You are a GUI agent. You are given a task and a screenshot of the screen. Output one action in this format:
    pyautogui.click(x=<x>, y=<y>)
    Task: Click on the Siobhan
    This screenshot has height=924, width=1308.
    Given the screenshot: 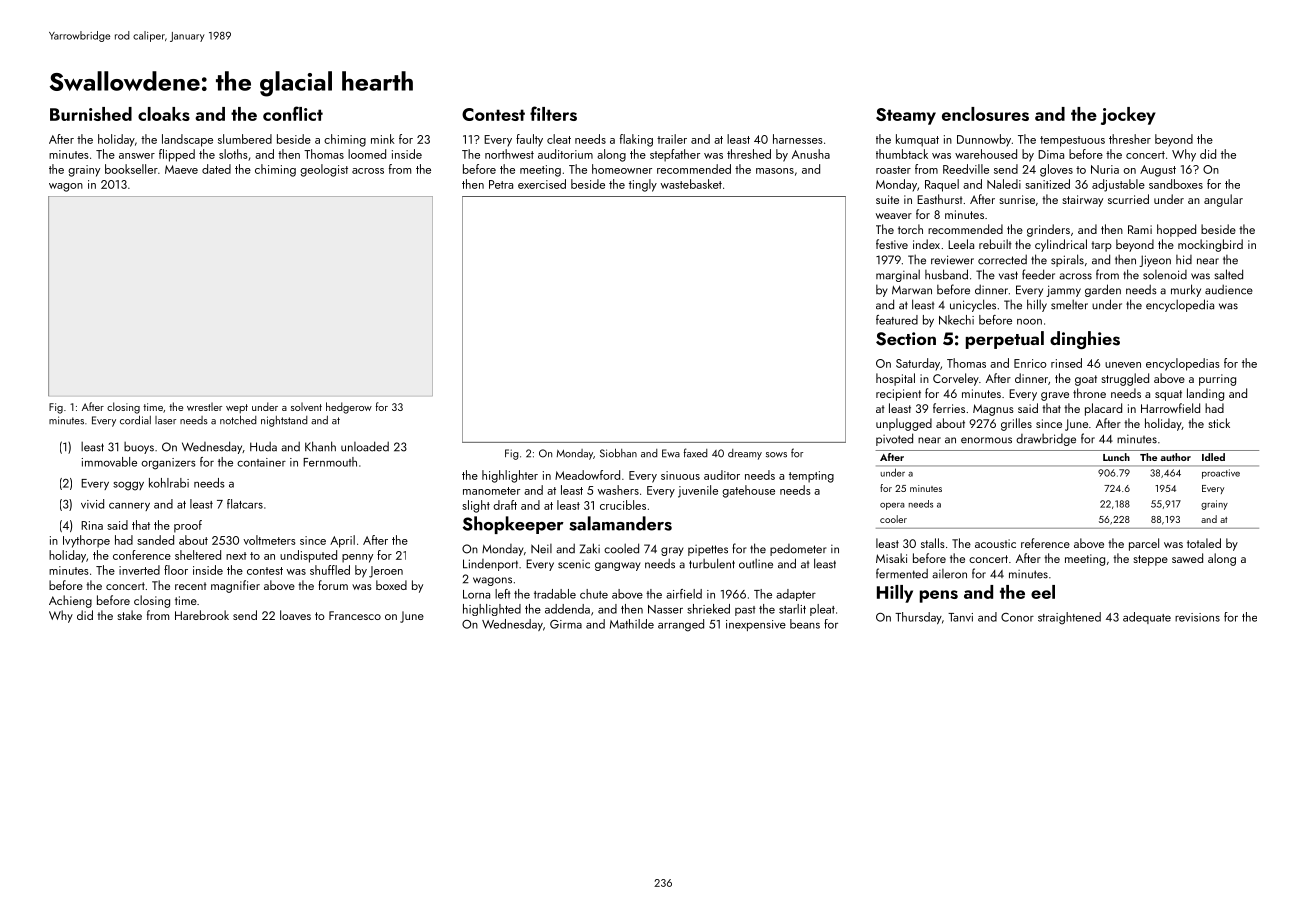 What is the action you would take?
    pyautogui.click(x=618, y=453)
